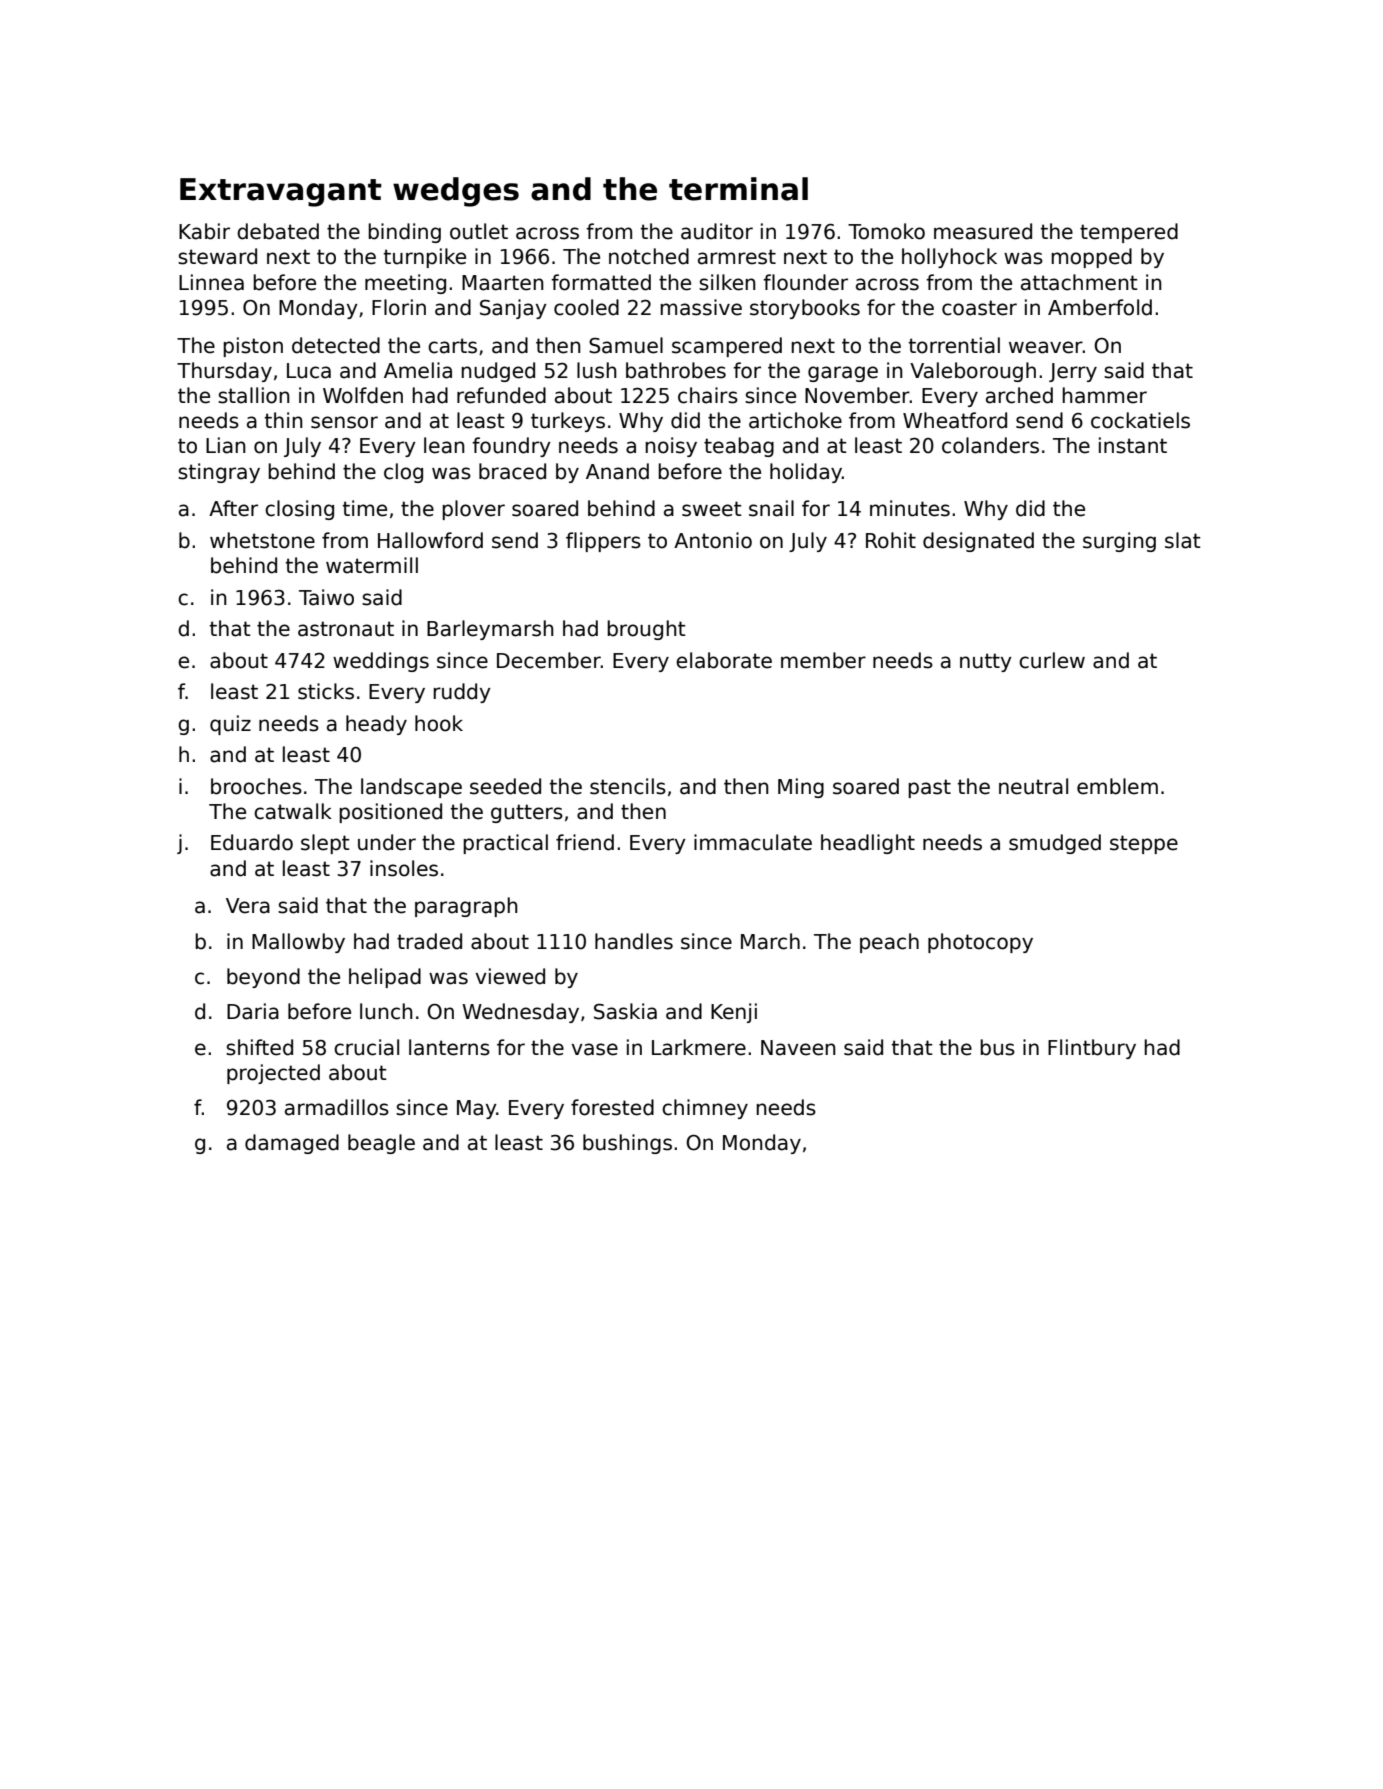  What do you see at coordinates (399, 307) in the screenshot?
I see `Florin` at bounding box center [399, 307].
